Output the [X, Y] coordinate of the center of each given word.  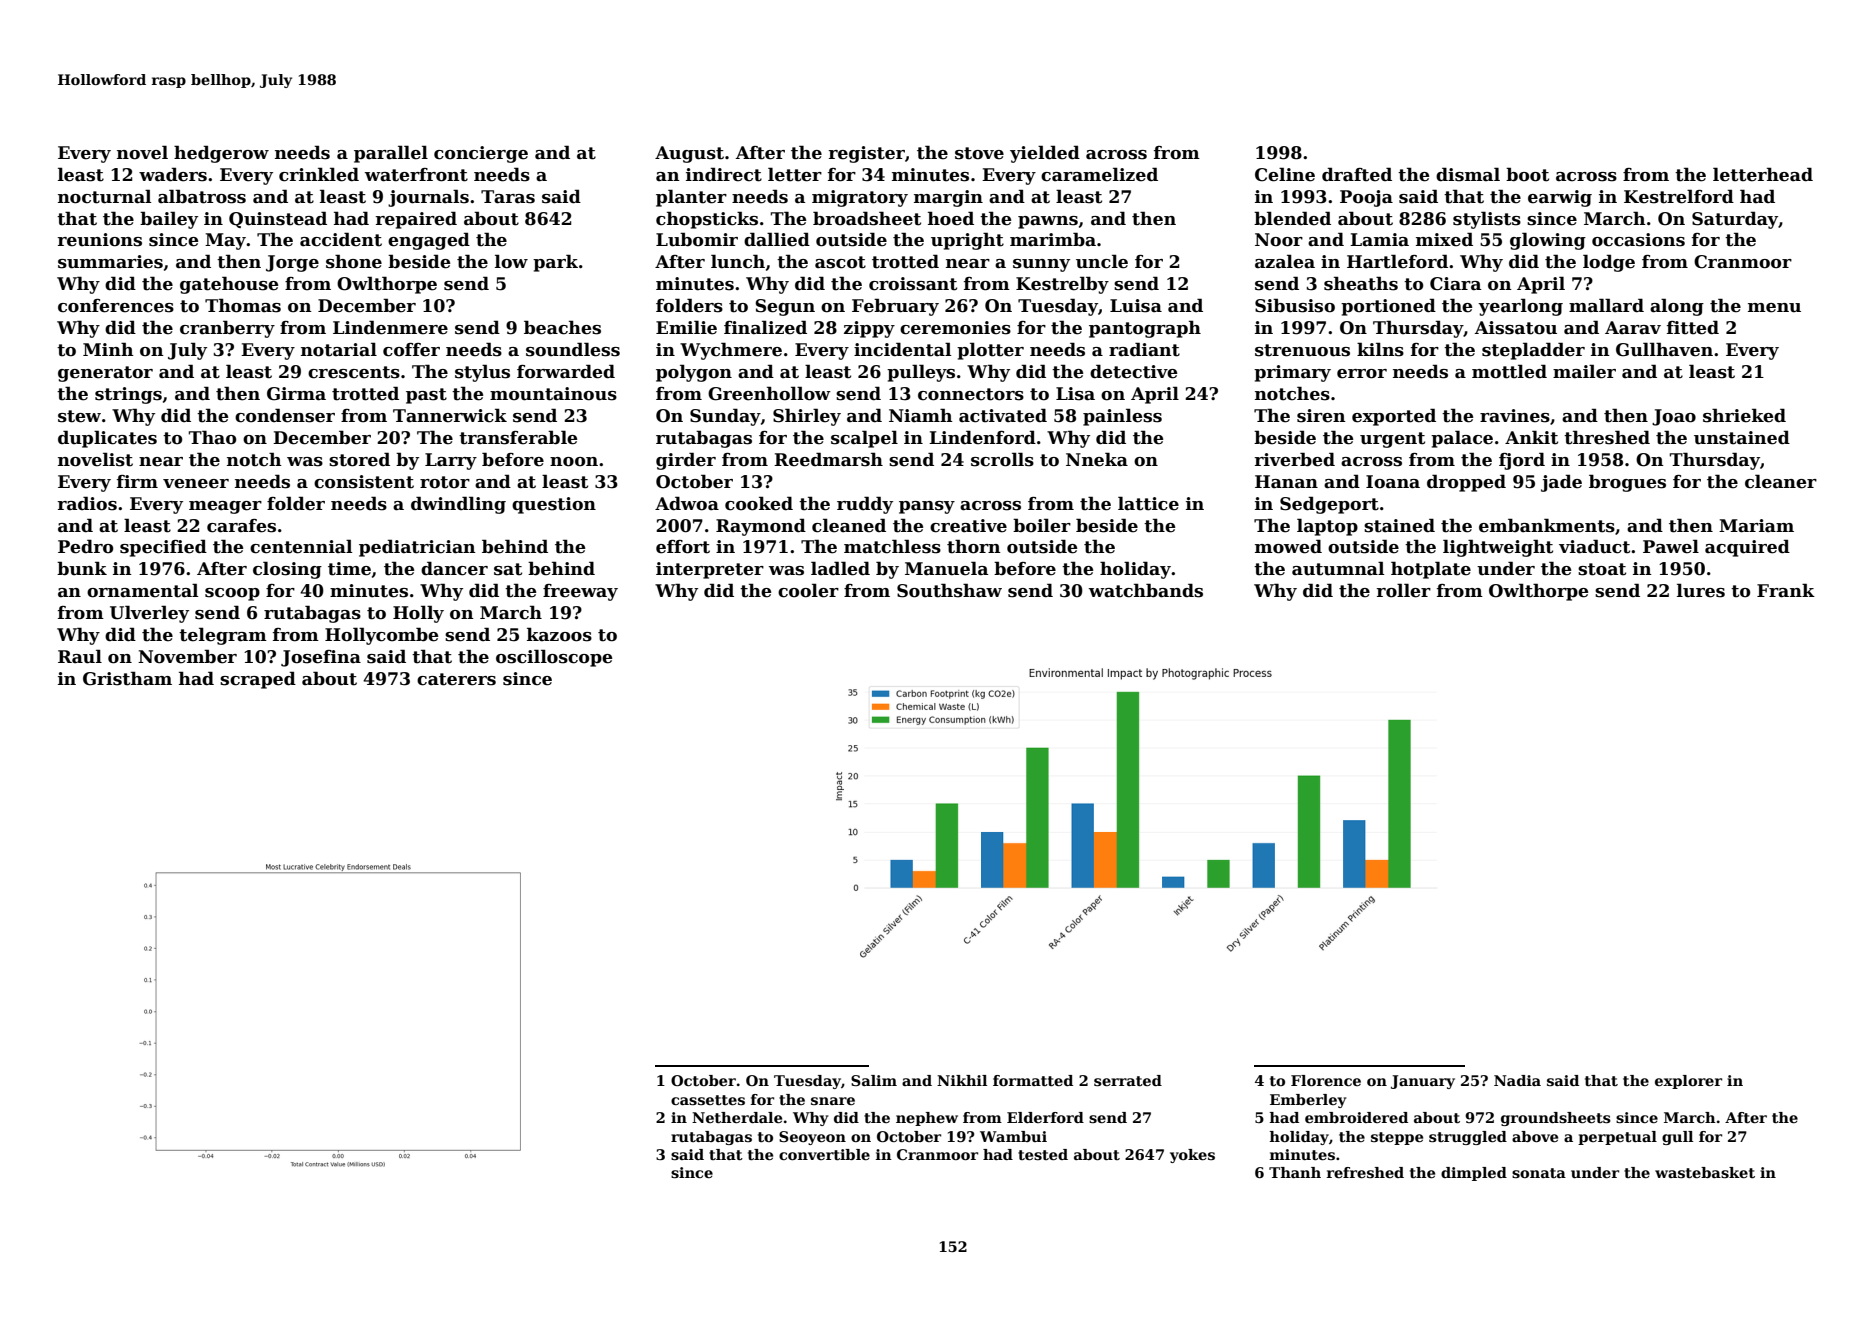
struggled [1468, 1138]
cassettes [708, 1100]
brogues [1627, 483]
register [867, 154]
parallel [391, 154]
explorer [1688, 1082]
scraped [258, 680]
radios [87, 503]
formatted [1033, 1080]
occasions [1638, 240]
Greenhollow [769, 393]
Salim [874, 1080]
